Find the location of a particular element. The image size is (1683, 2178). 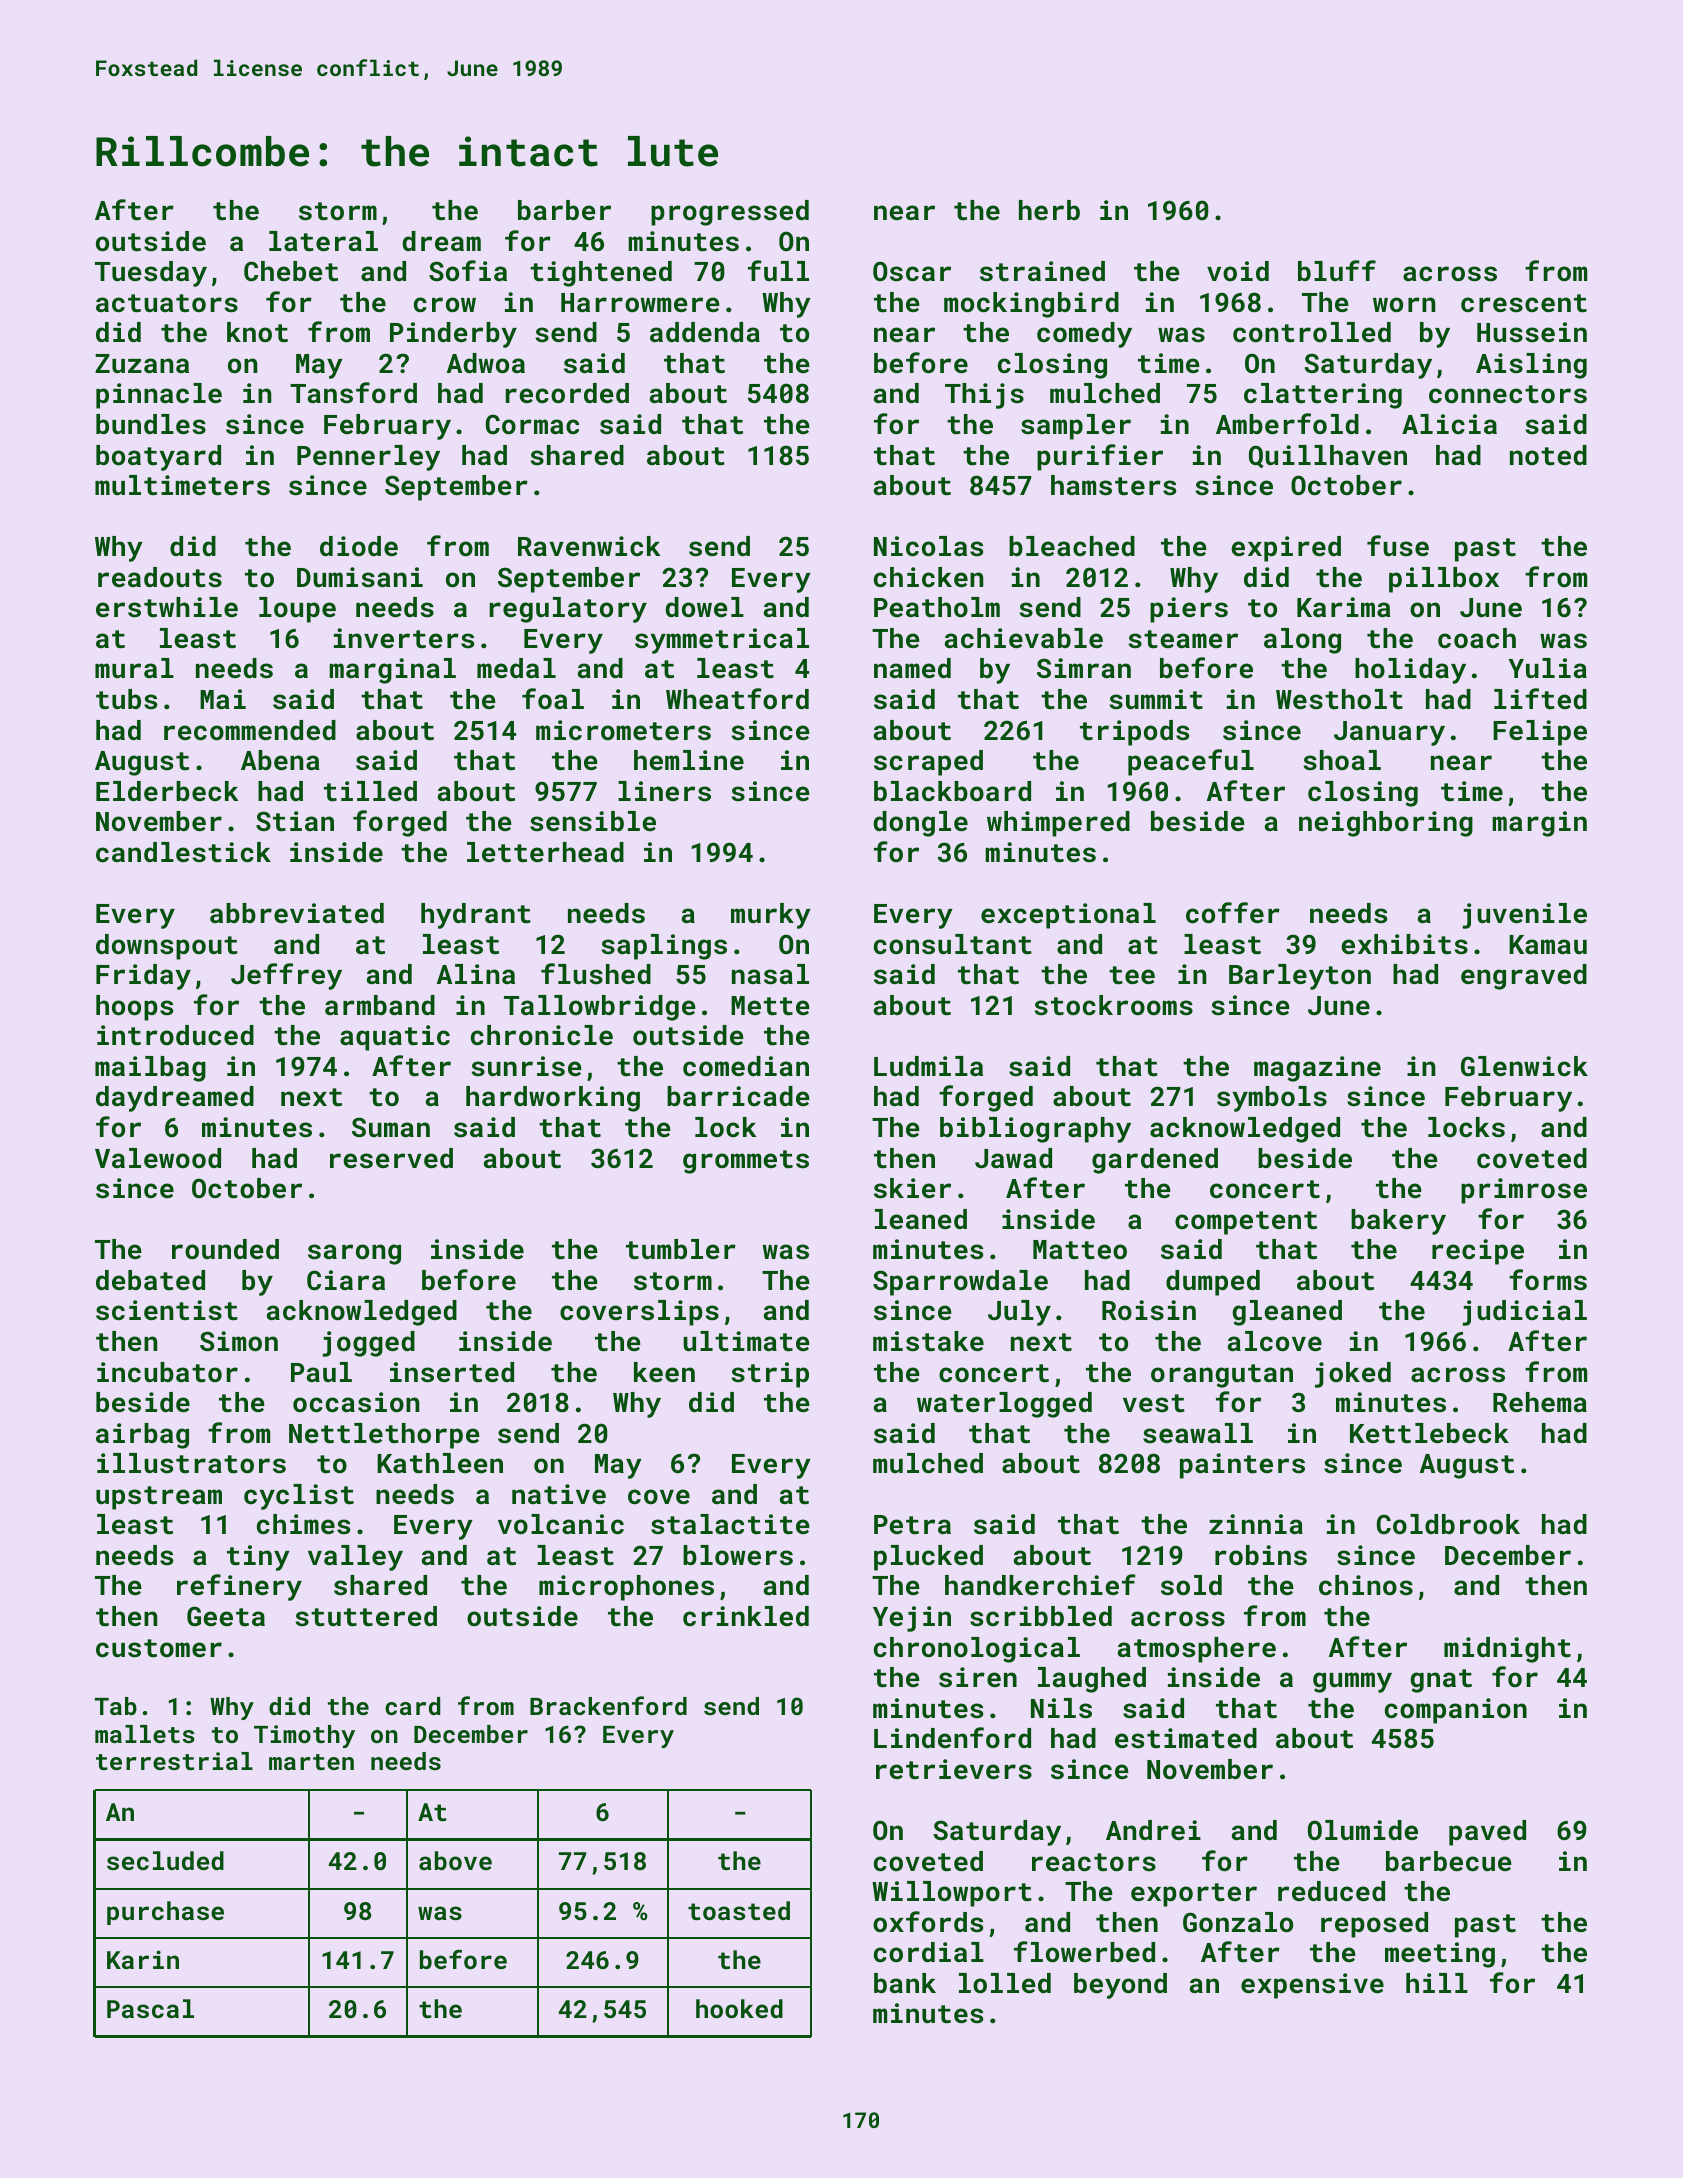

stuttered is located at coordinates (366, 1616).
